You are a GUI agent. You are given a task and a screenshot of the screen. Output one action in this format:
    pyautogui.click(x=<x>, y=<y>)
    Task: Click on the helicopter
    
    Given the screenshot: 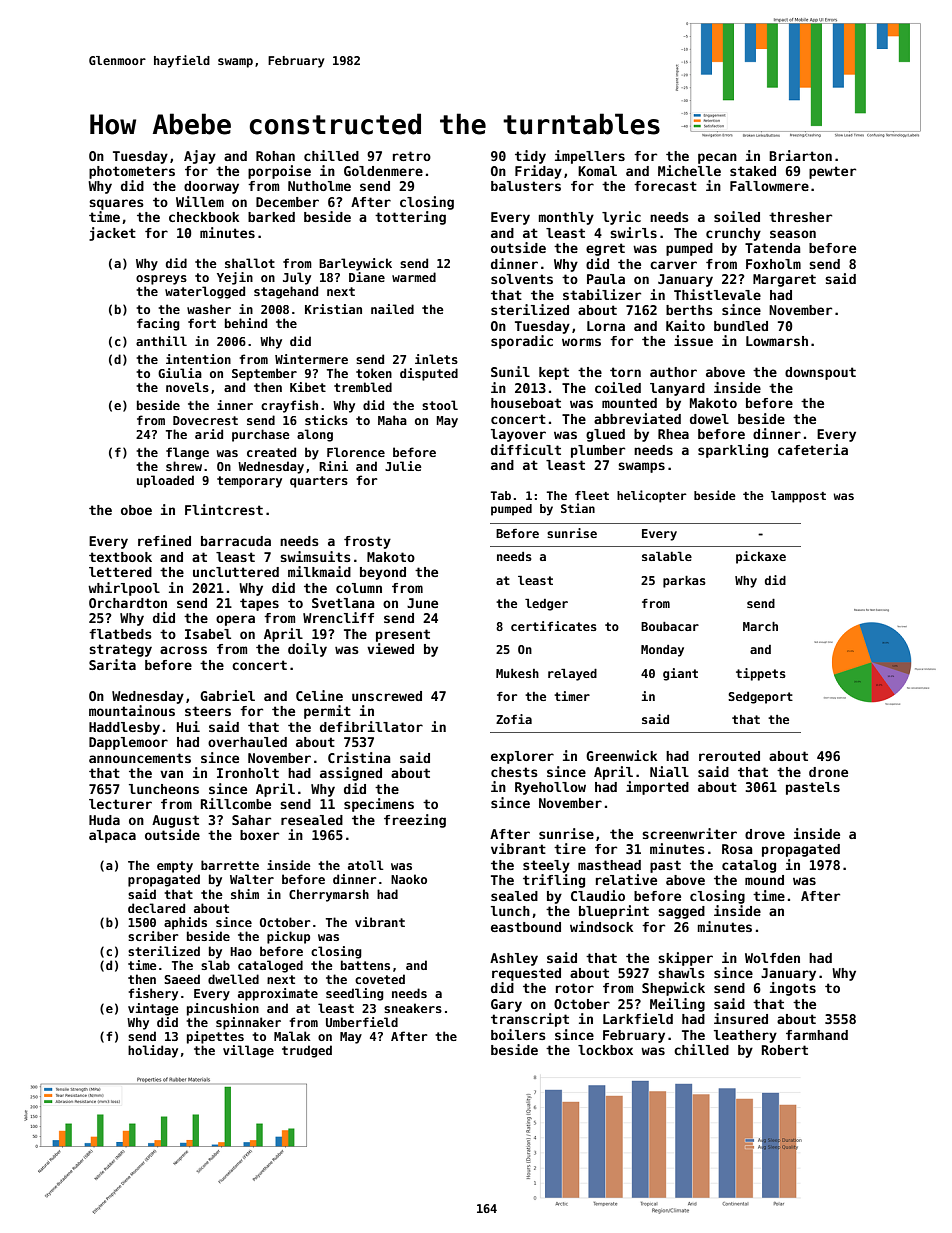 What is the action you would take?
    pyautogui.click(x=652, y=496)
